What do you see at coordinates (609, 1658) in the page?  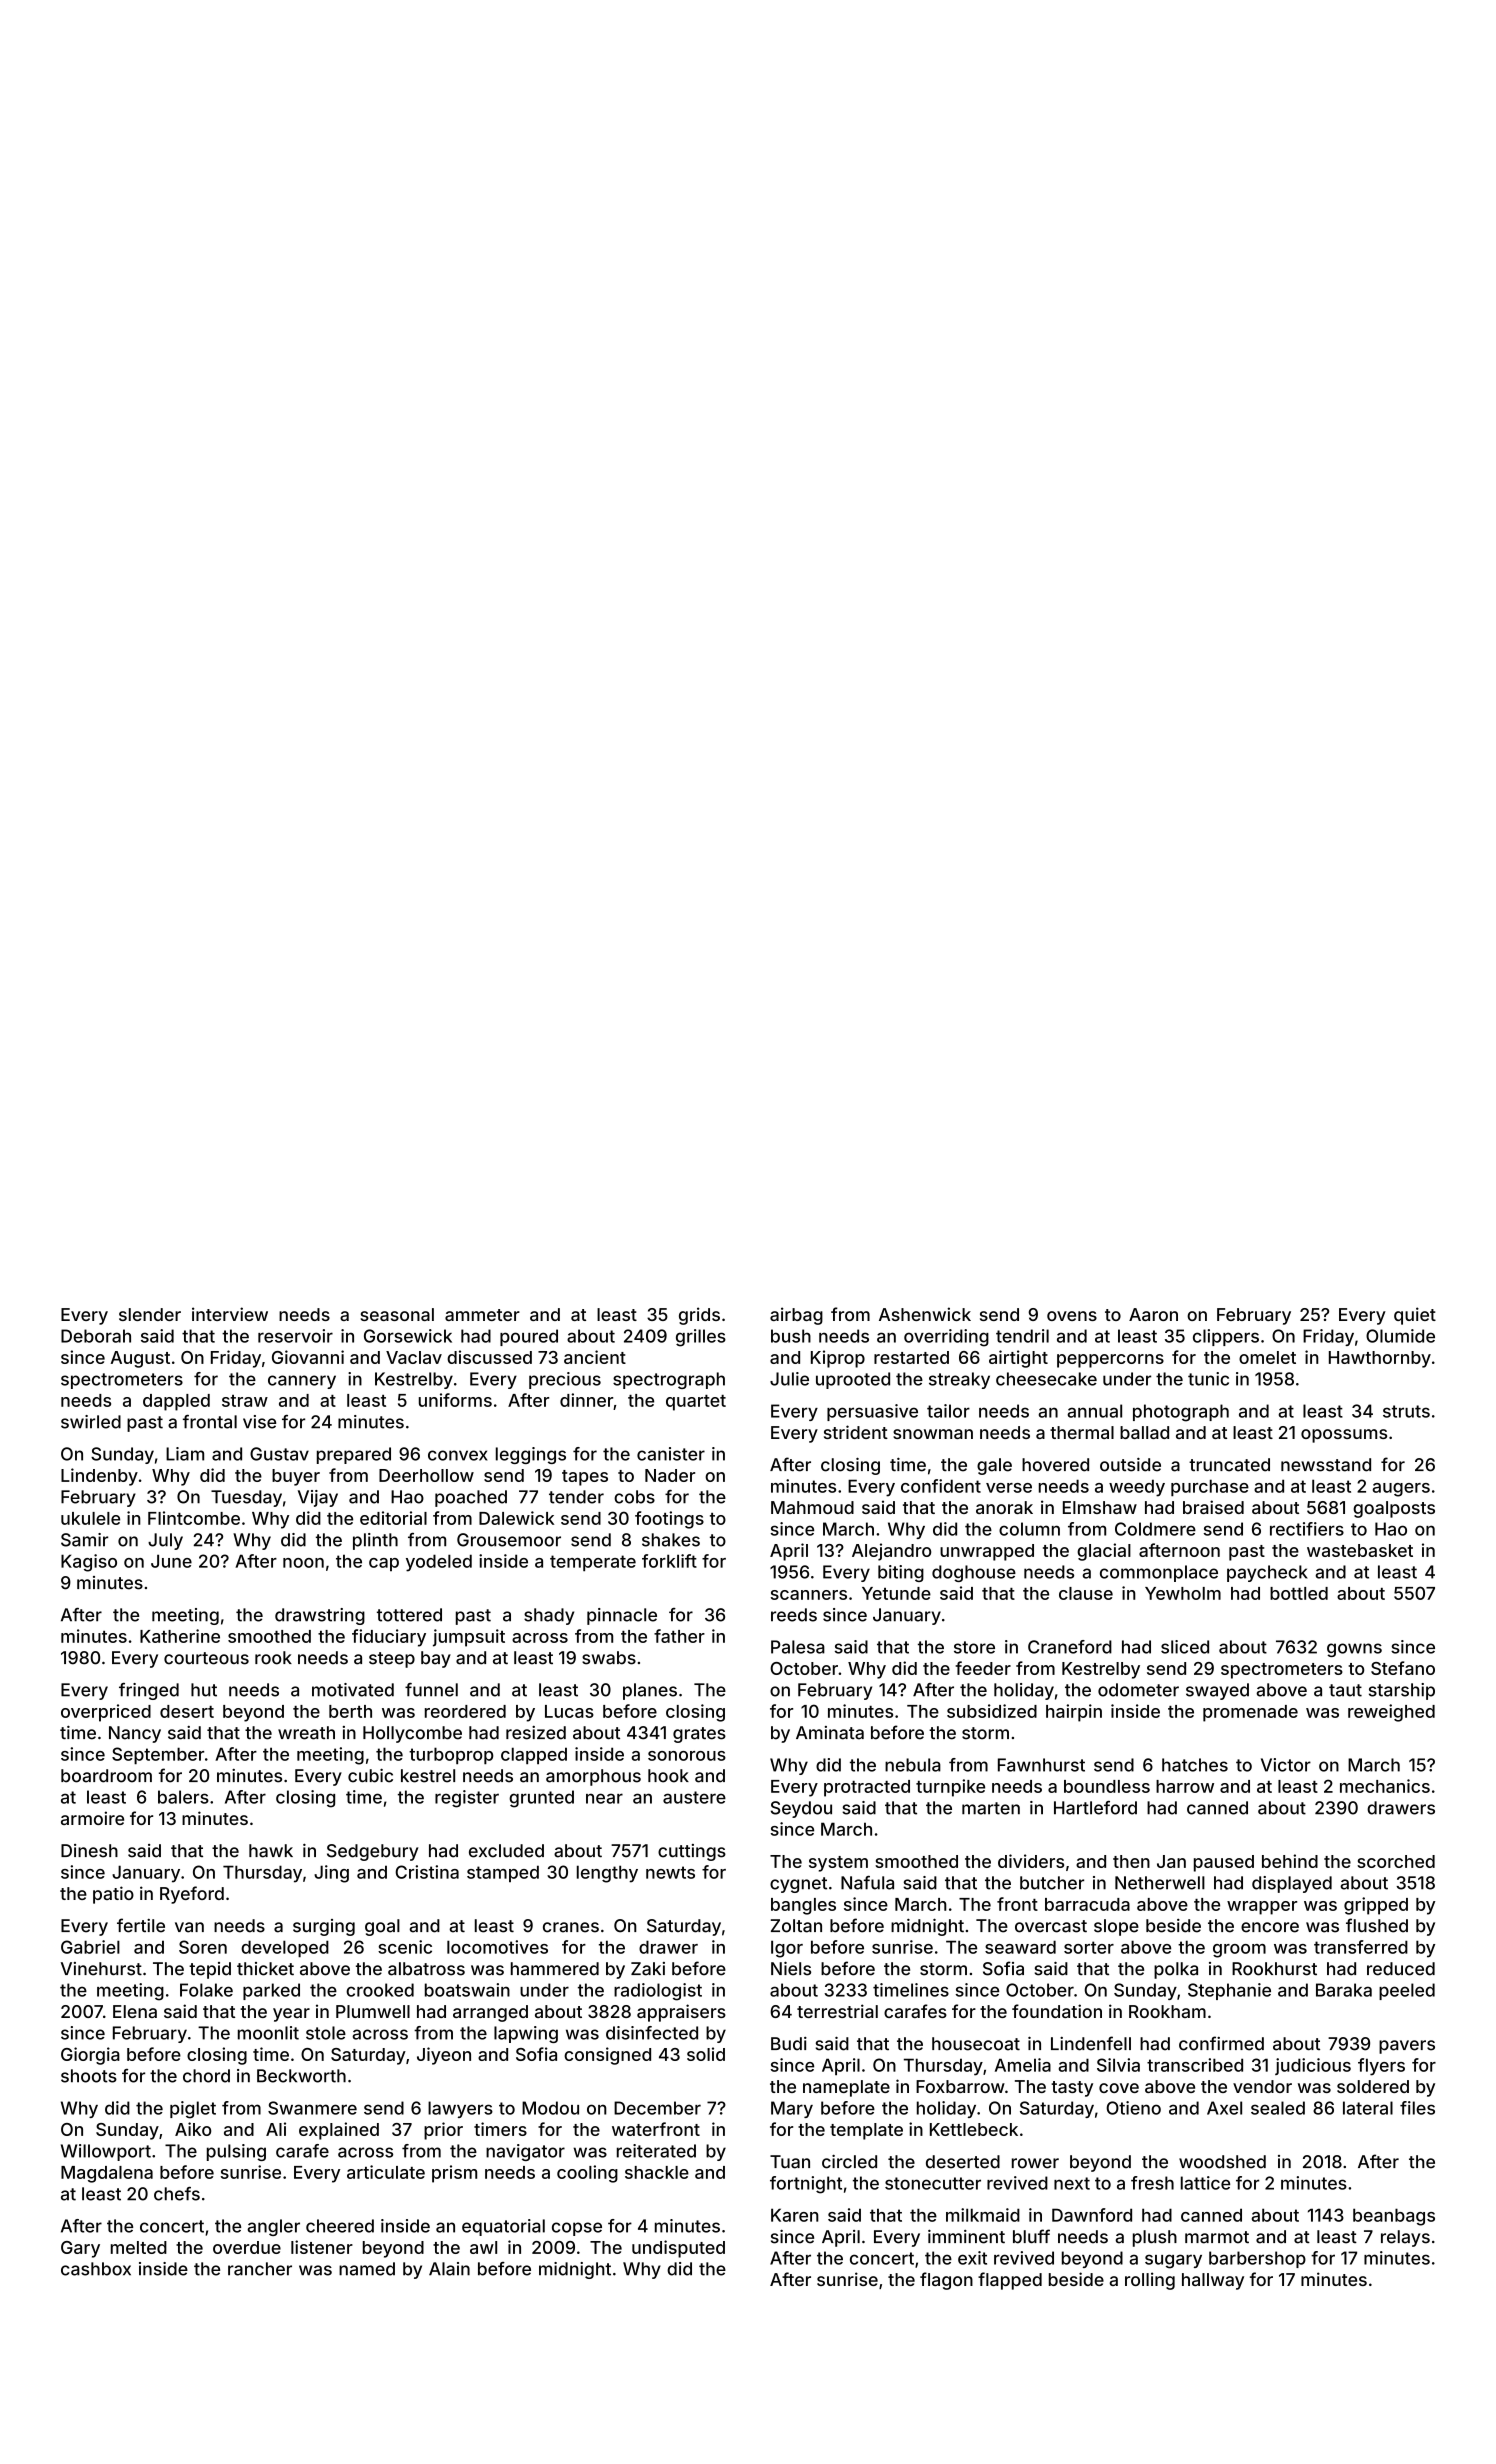 I see `swabs` at bounding box center [609, 1658].
